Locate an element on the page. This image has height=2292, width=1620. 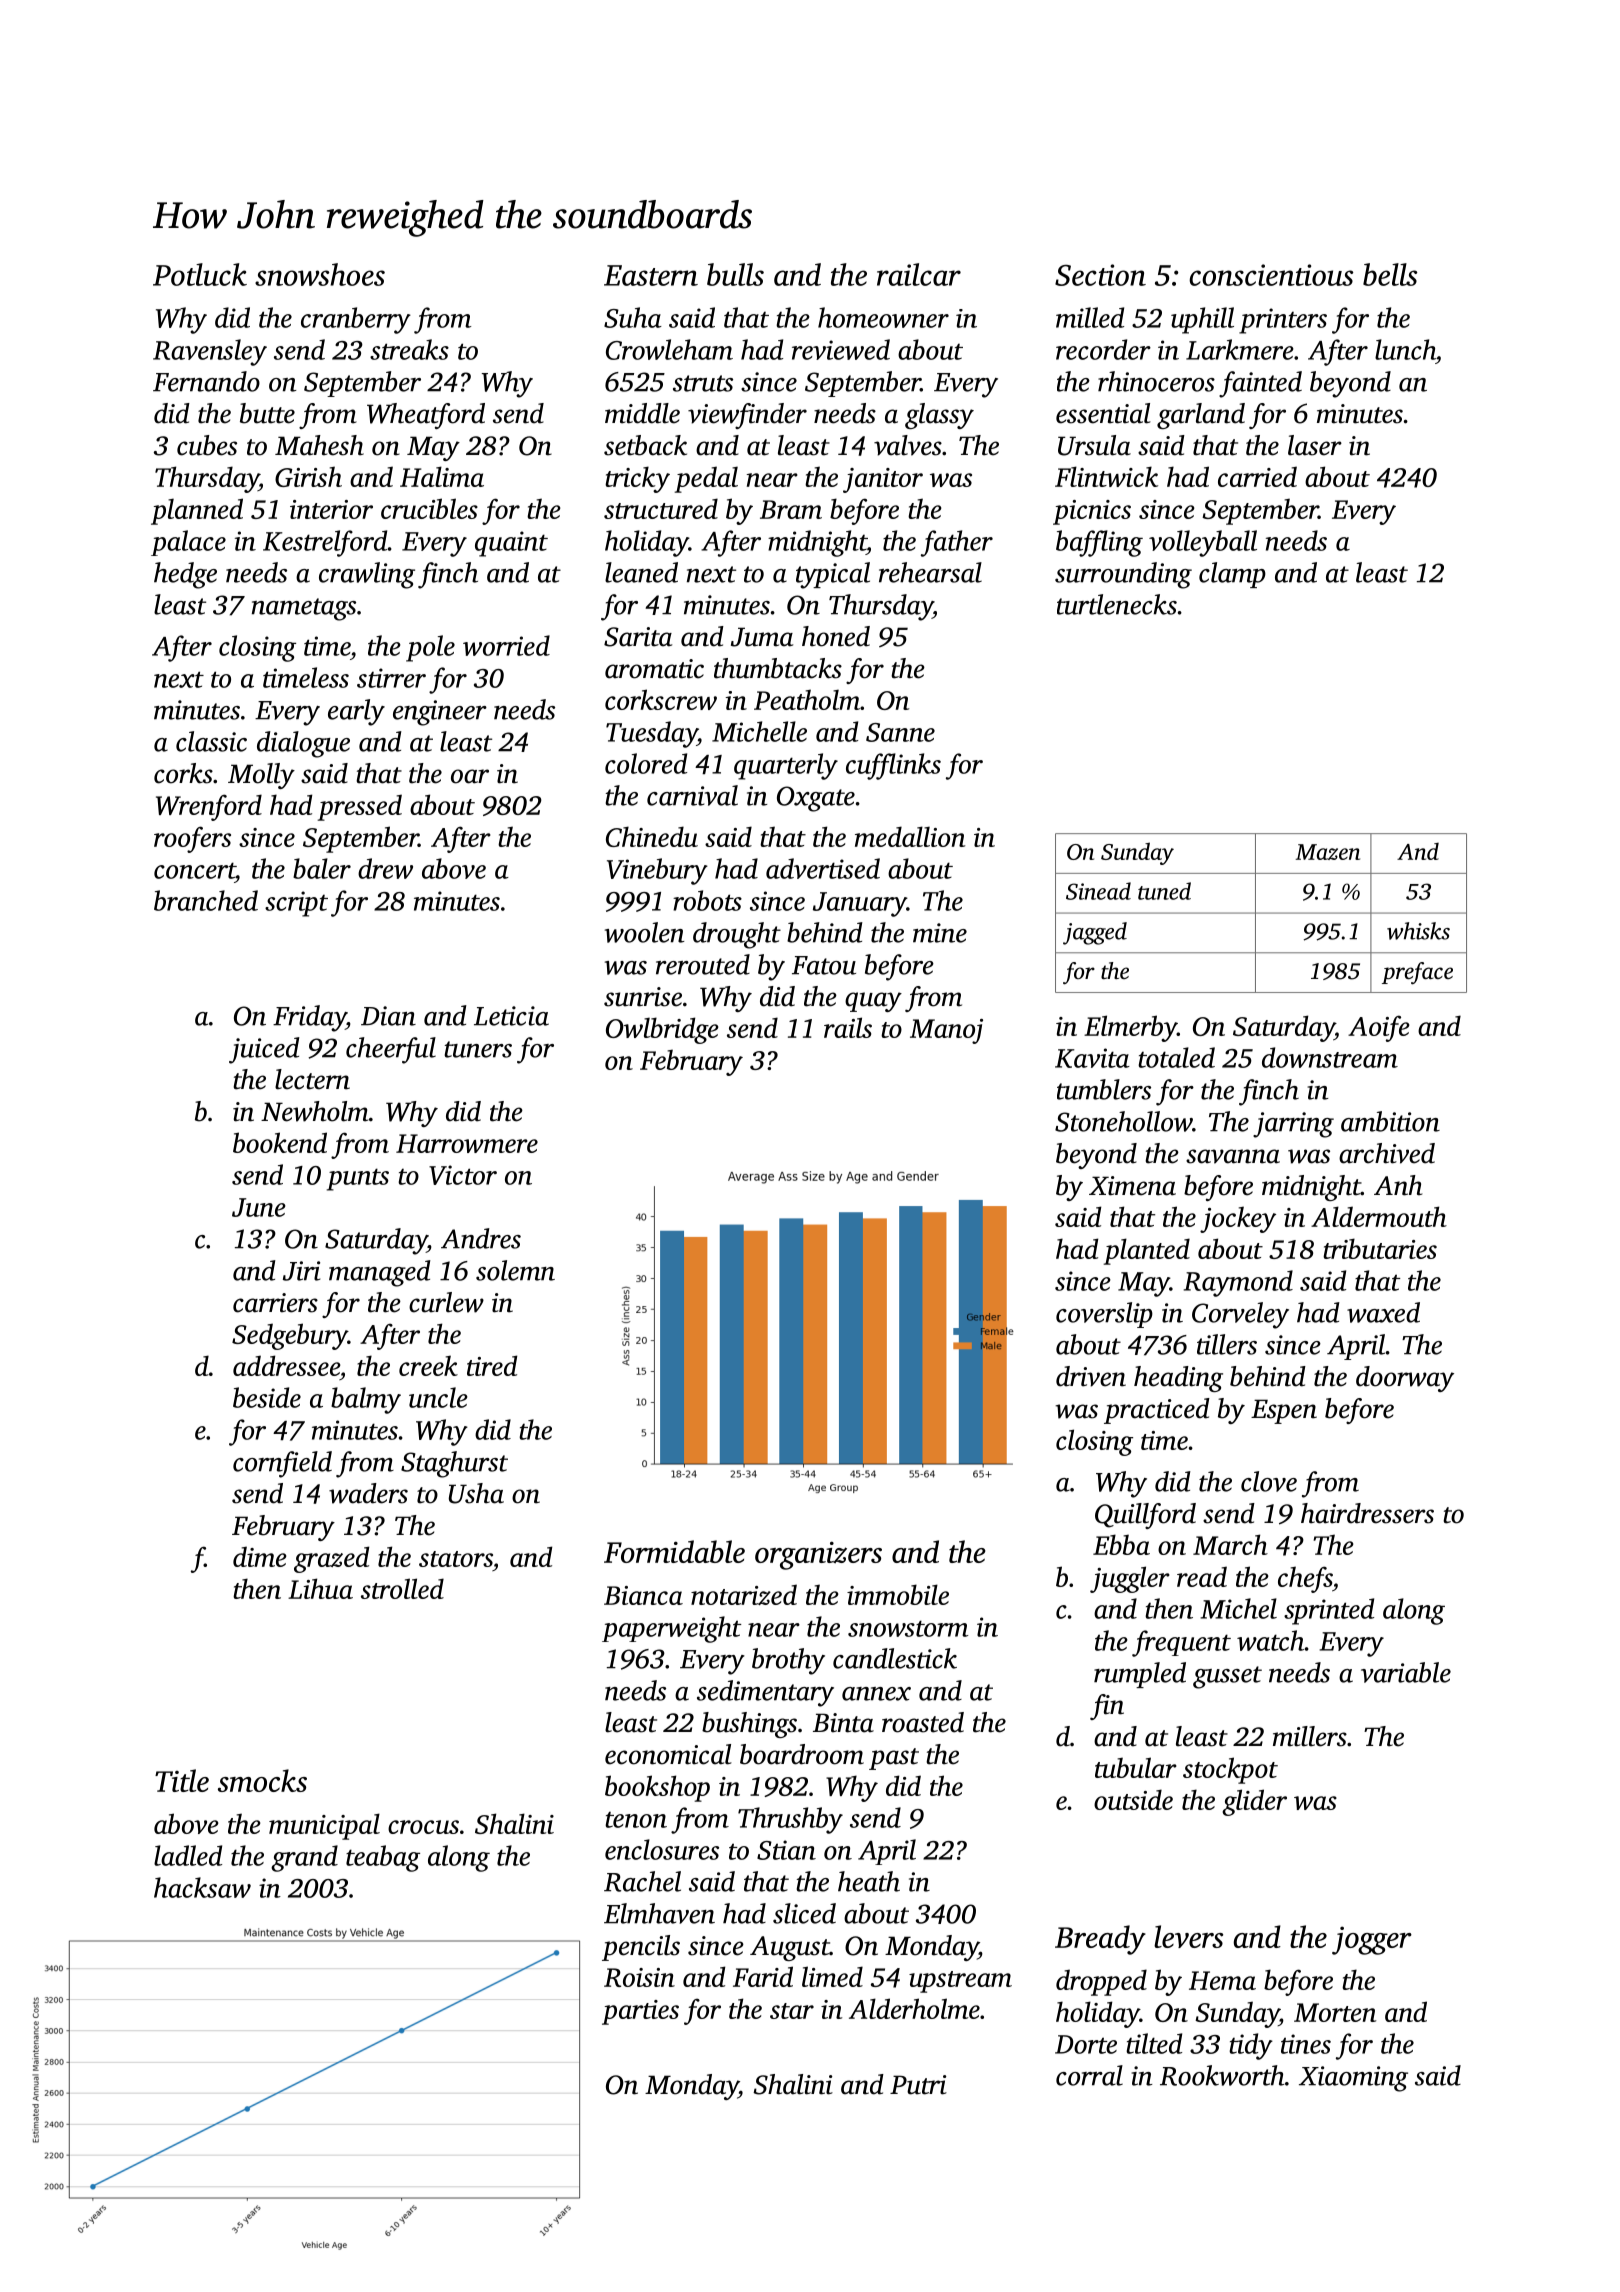
cornfield is located at coordinates (282, 1464).
